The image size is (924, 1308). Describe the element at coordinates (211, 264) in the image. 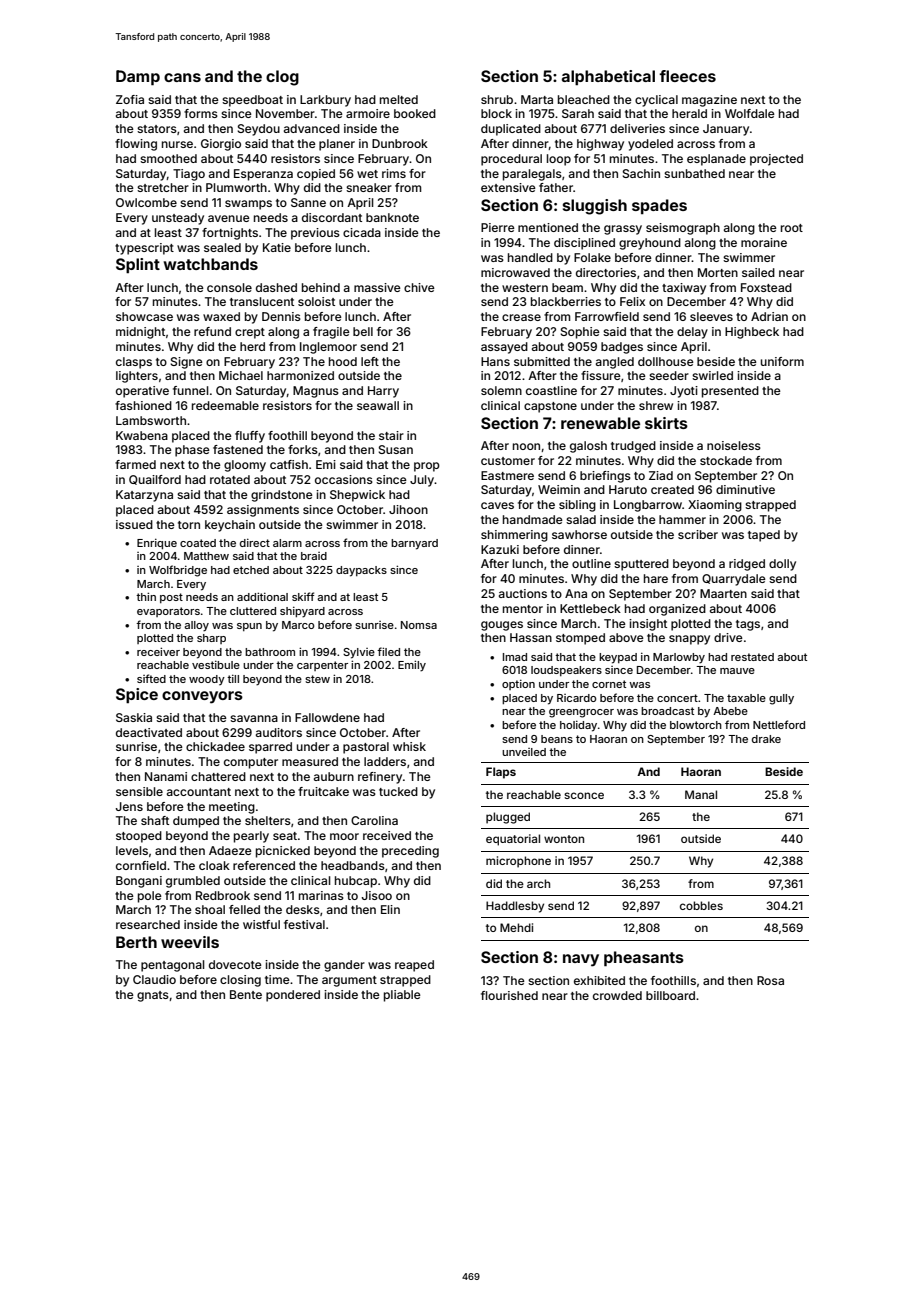

I see `watchbands` at that location.
